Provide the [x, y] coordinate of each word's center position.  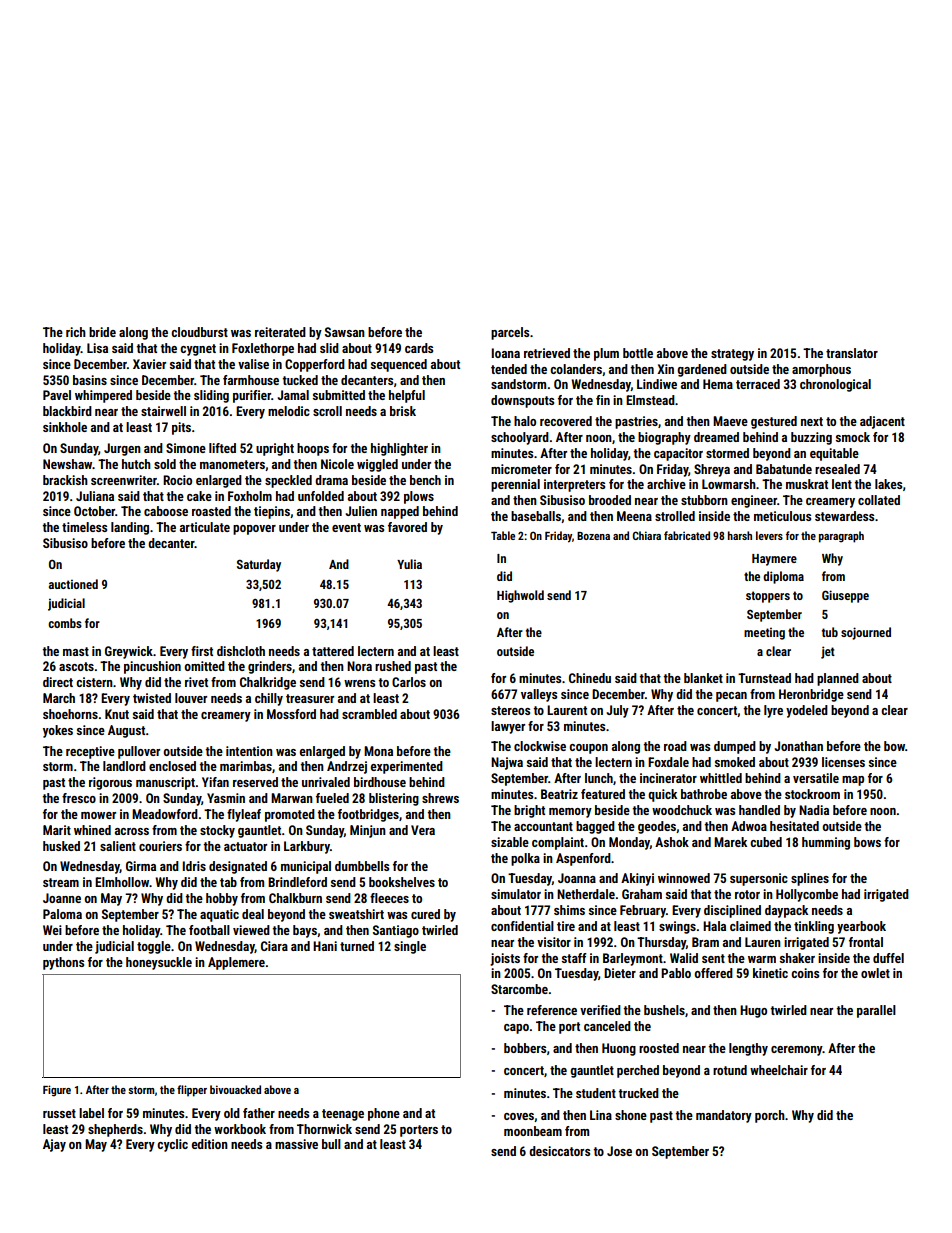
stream [61, 882]
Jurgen [122, 449]
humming [826, 843]
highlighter [399, 449]
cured [425, 914]
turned [357, 946]
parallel [876, 1011]
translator [852, 353]
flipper [192, 1091]
